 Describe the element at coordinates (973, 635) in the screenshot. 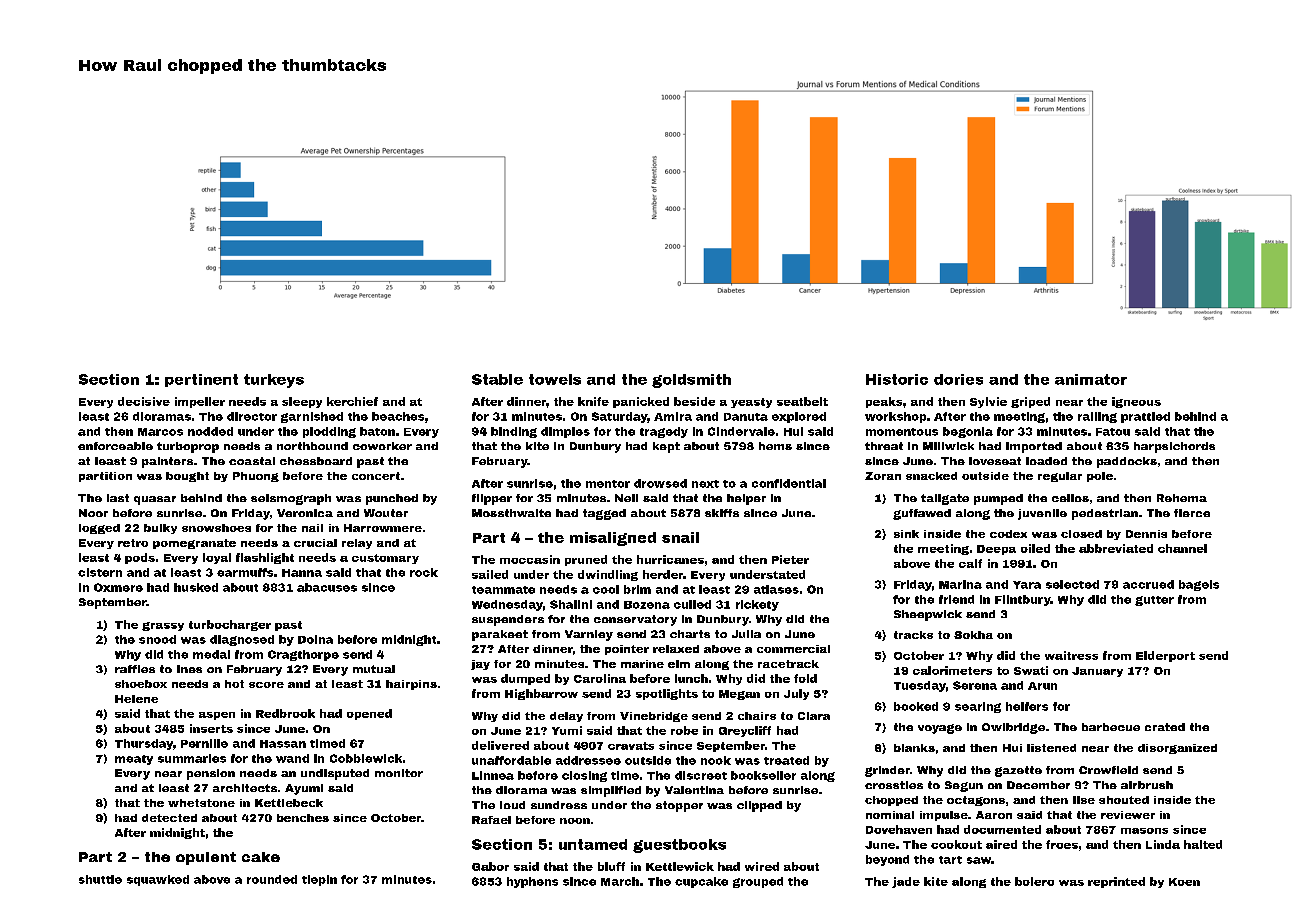

I see `Sokha` at that location.
